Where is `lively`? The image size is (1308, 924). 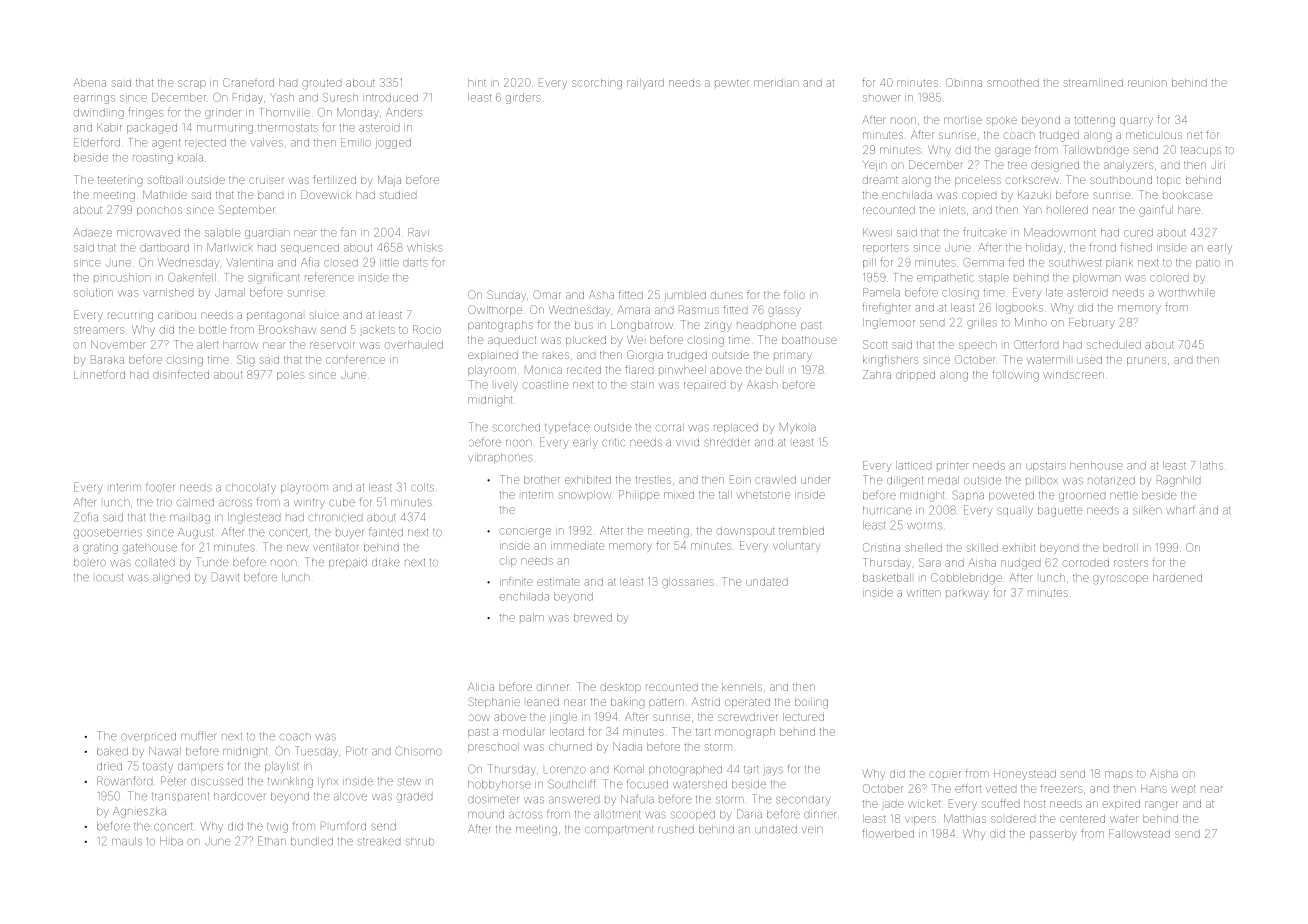 lively is located at coordinates (506, 386).
